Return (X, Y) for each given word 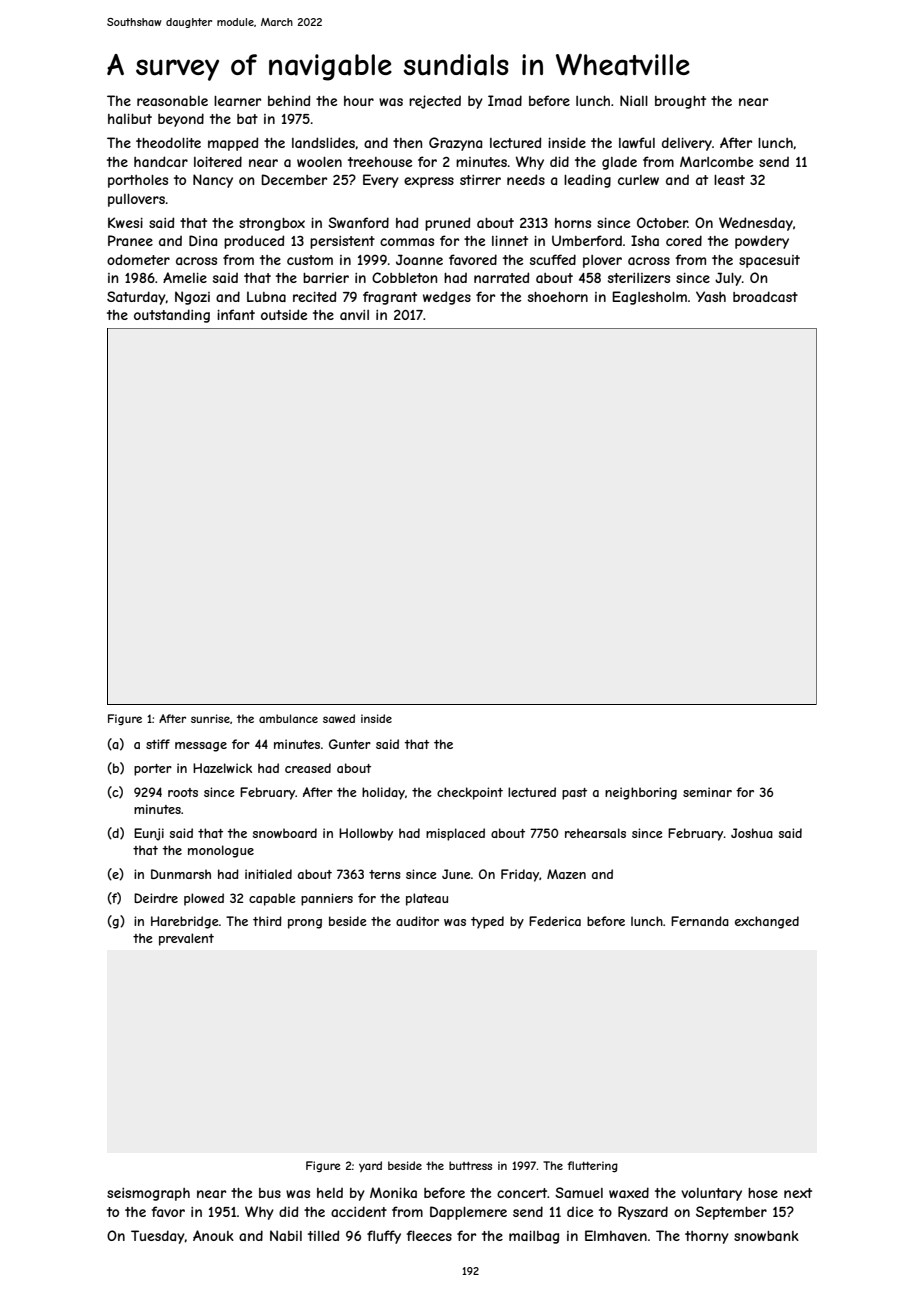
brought (680, 102)
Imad (505, 100)
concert (522, 1193)
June (456, 874)
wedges (447, 298)
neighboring (641, 793)
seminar (707, 792)
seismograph (148, 1194)
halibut (130, 119)
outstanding (172, 316)
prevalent (186, 939)
